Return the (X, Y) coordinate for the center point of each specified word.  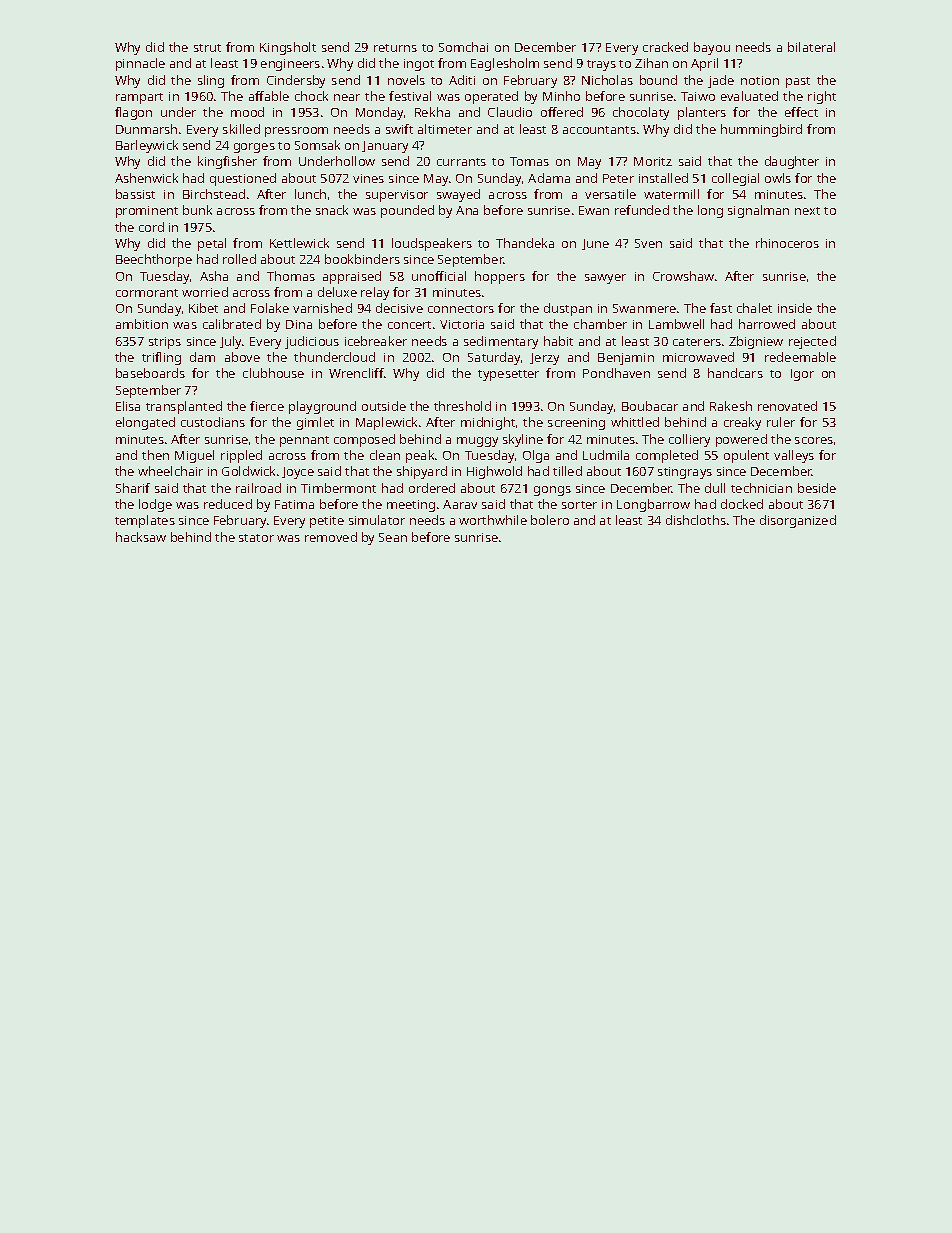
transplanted (184, 407)
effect (801, 112)
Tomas (529, 161)
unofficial (439, 276)
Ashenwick (146, 178)
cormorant (147, 293)
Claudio (510, 112)
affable (269, 96)
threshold (462, 406)
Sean (393, 537)
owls (778, 178)
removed (331, 537)
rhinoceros (787, 243)
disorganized (798, 521)
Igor (802, 375)
